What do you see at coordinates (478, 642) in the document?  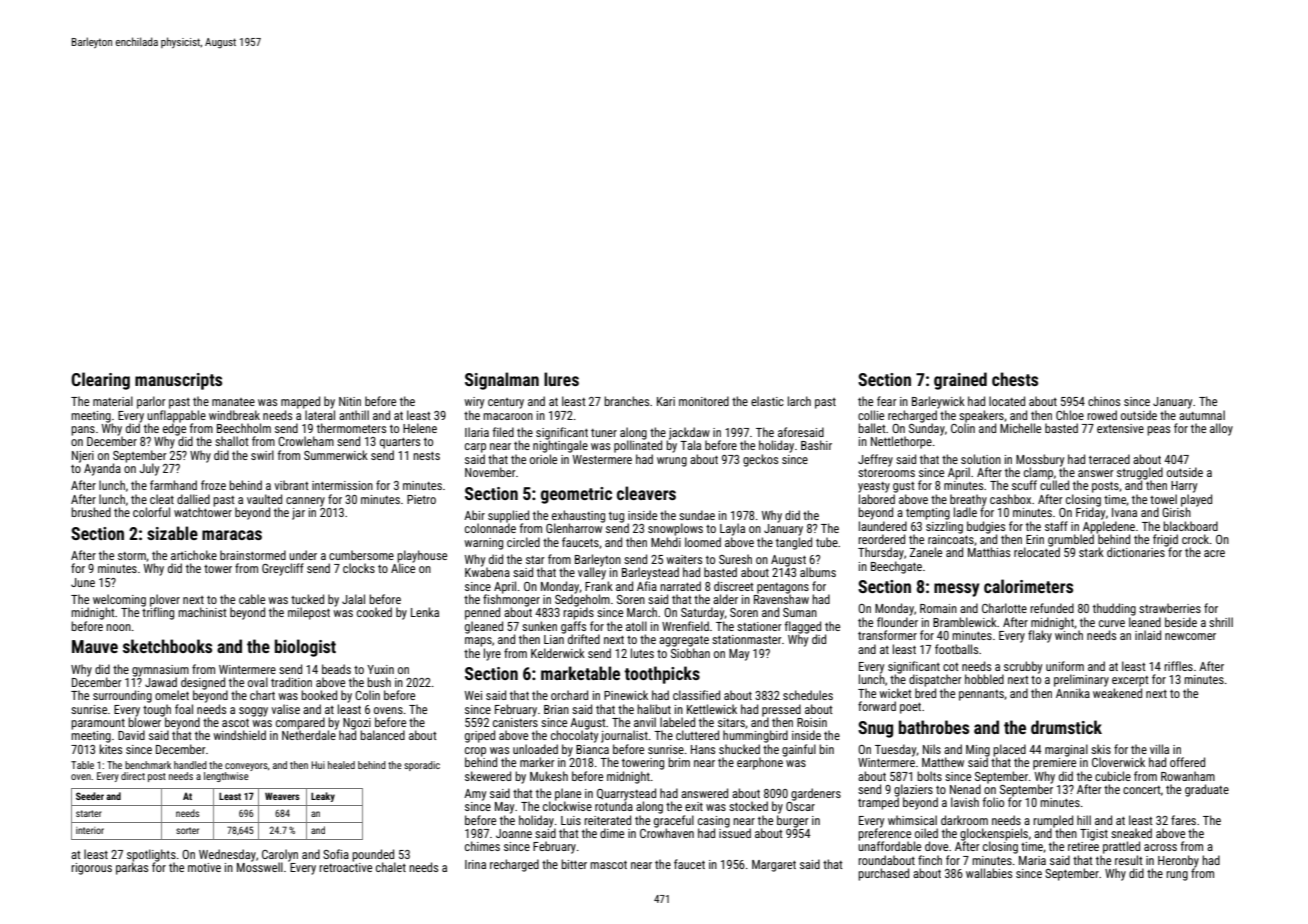 I see `maps` at bounding box center [478, 642].
